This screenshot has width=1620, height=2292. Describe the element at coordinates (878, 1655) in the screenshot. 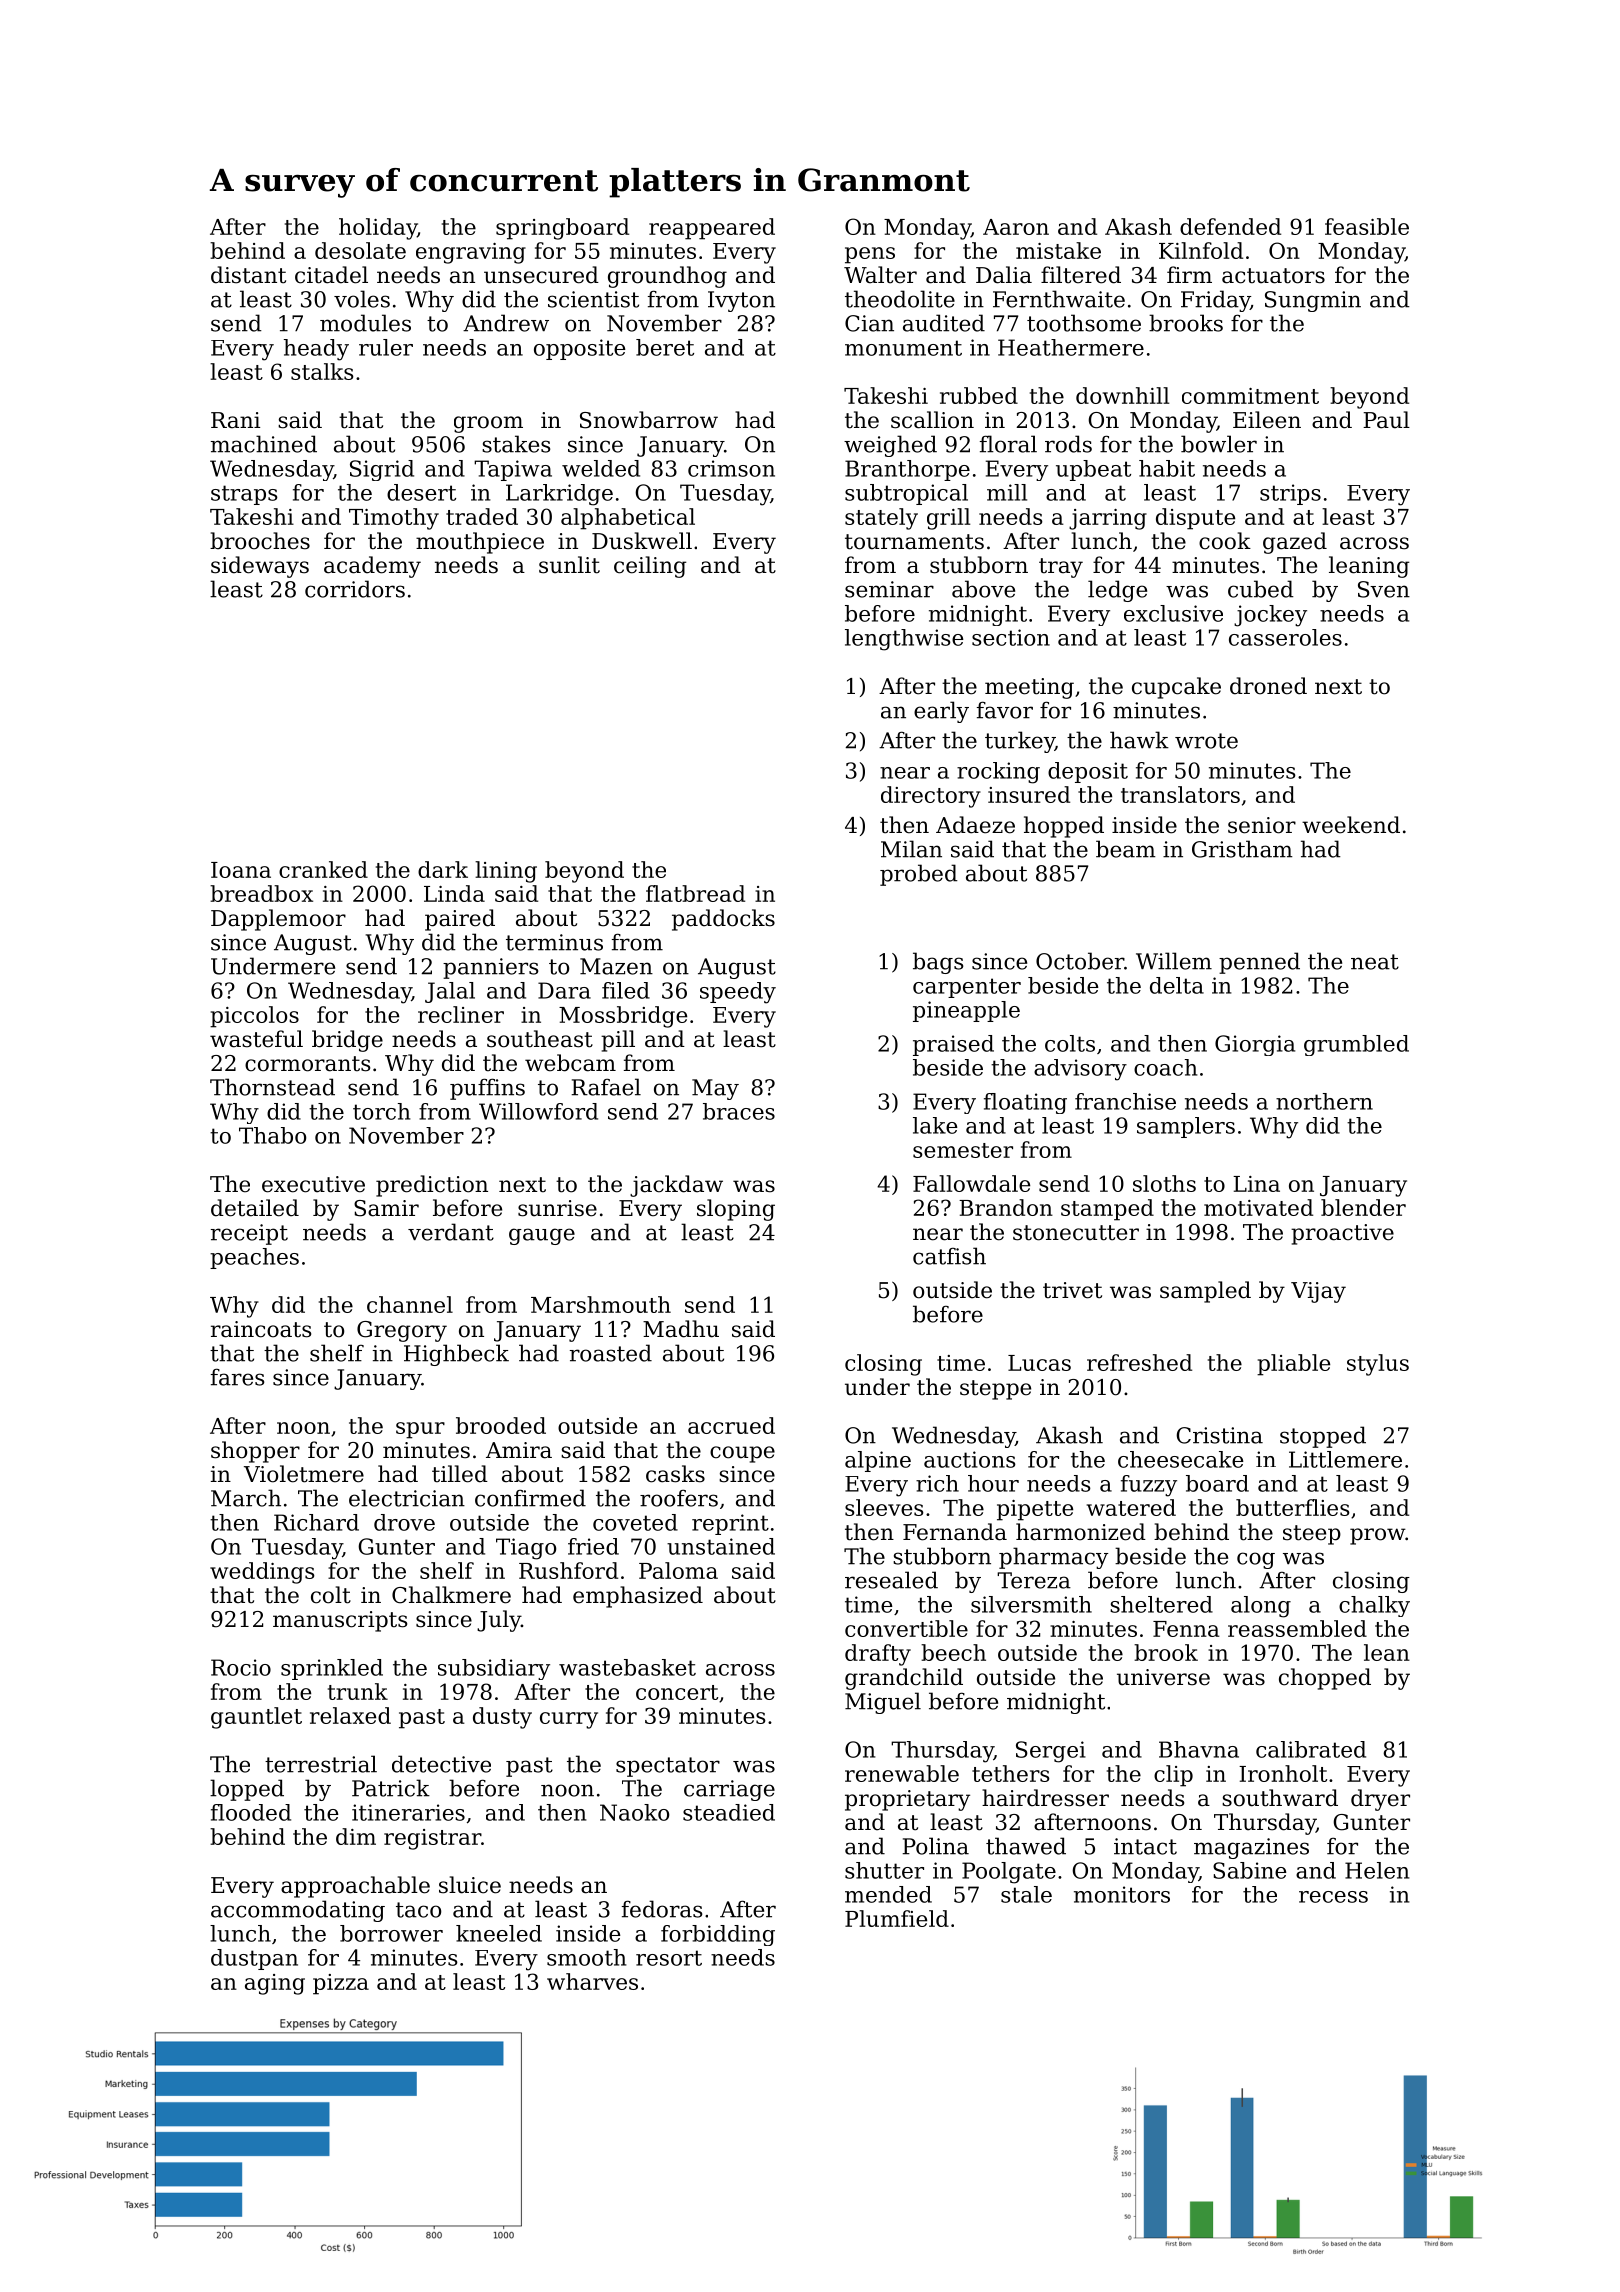

I see `drafty` at that location.
